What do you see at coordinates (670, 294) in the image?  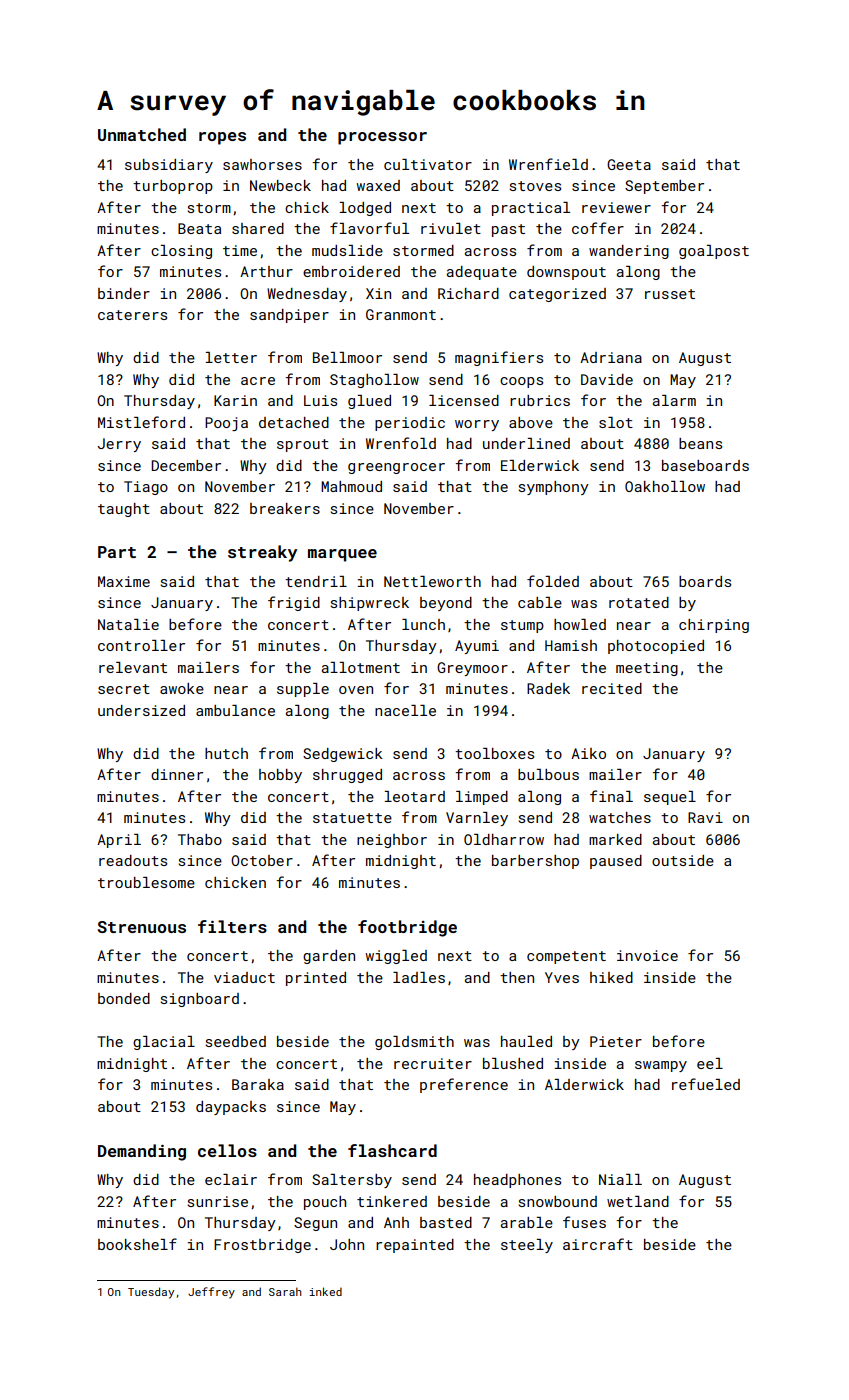 I see `russet` at bounding box center [670, 294].
